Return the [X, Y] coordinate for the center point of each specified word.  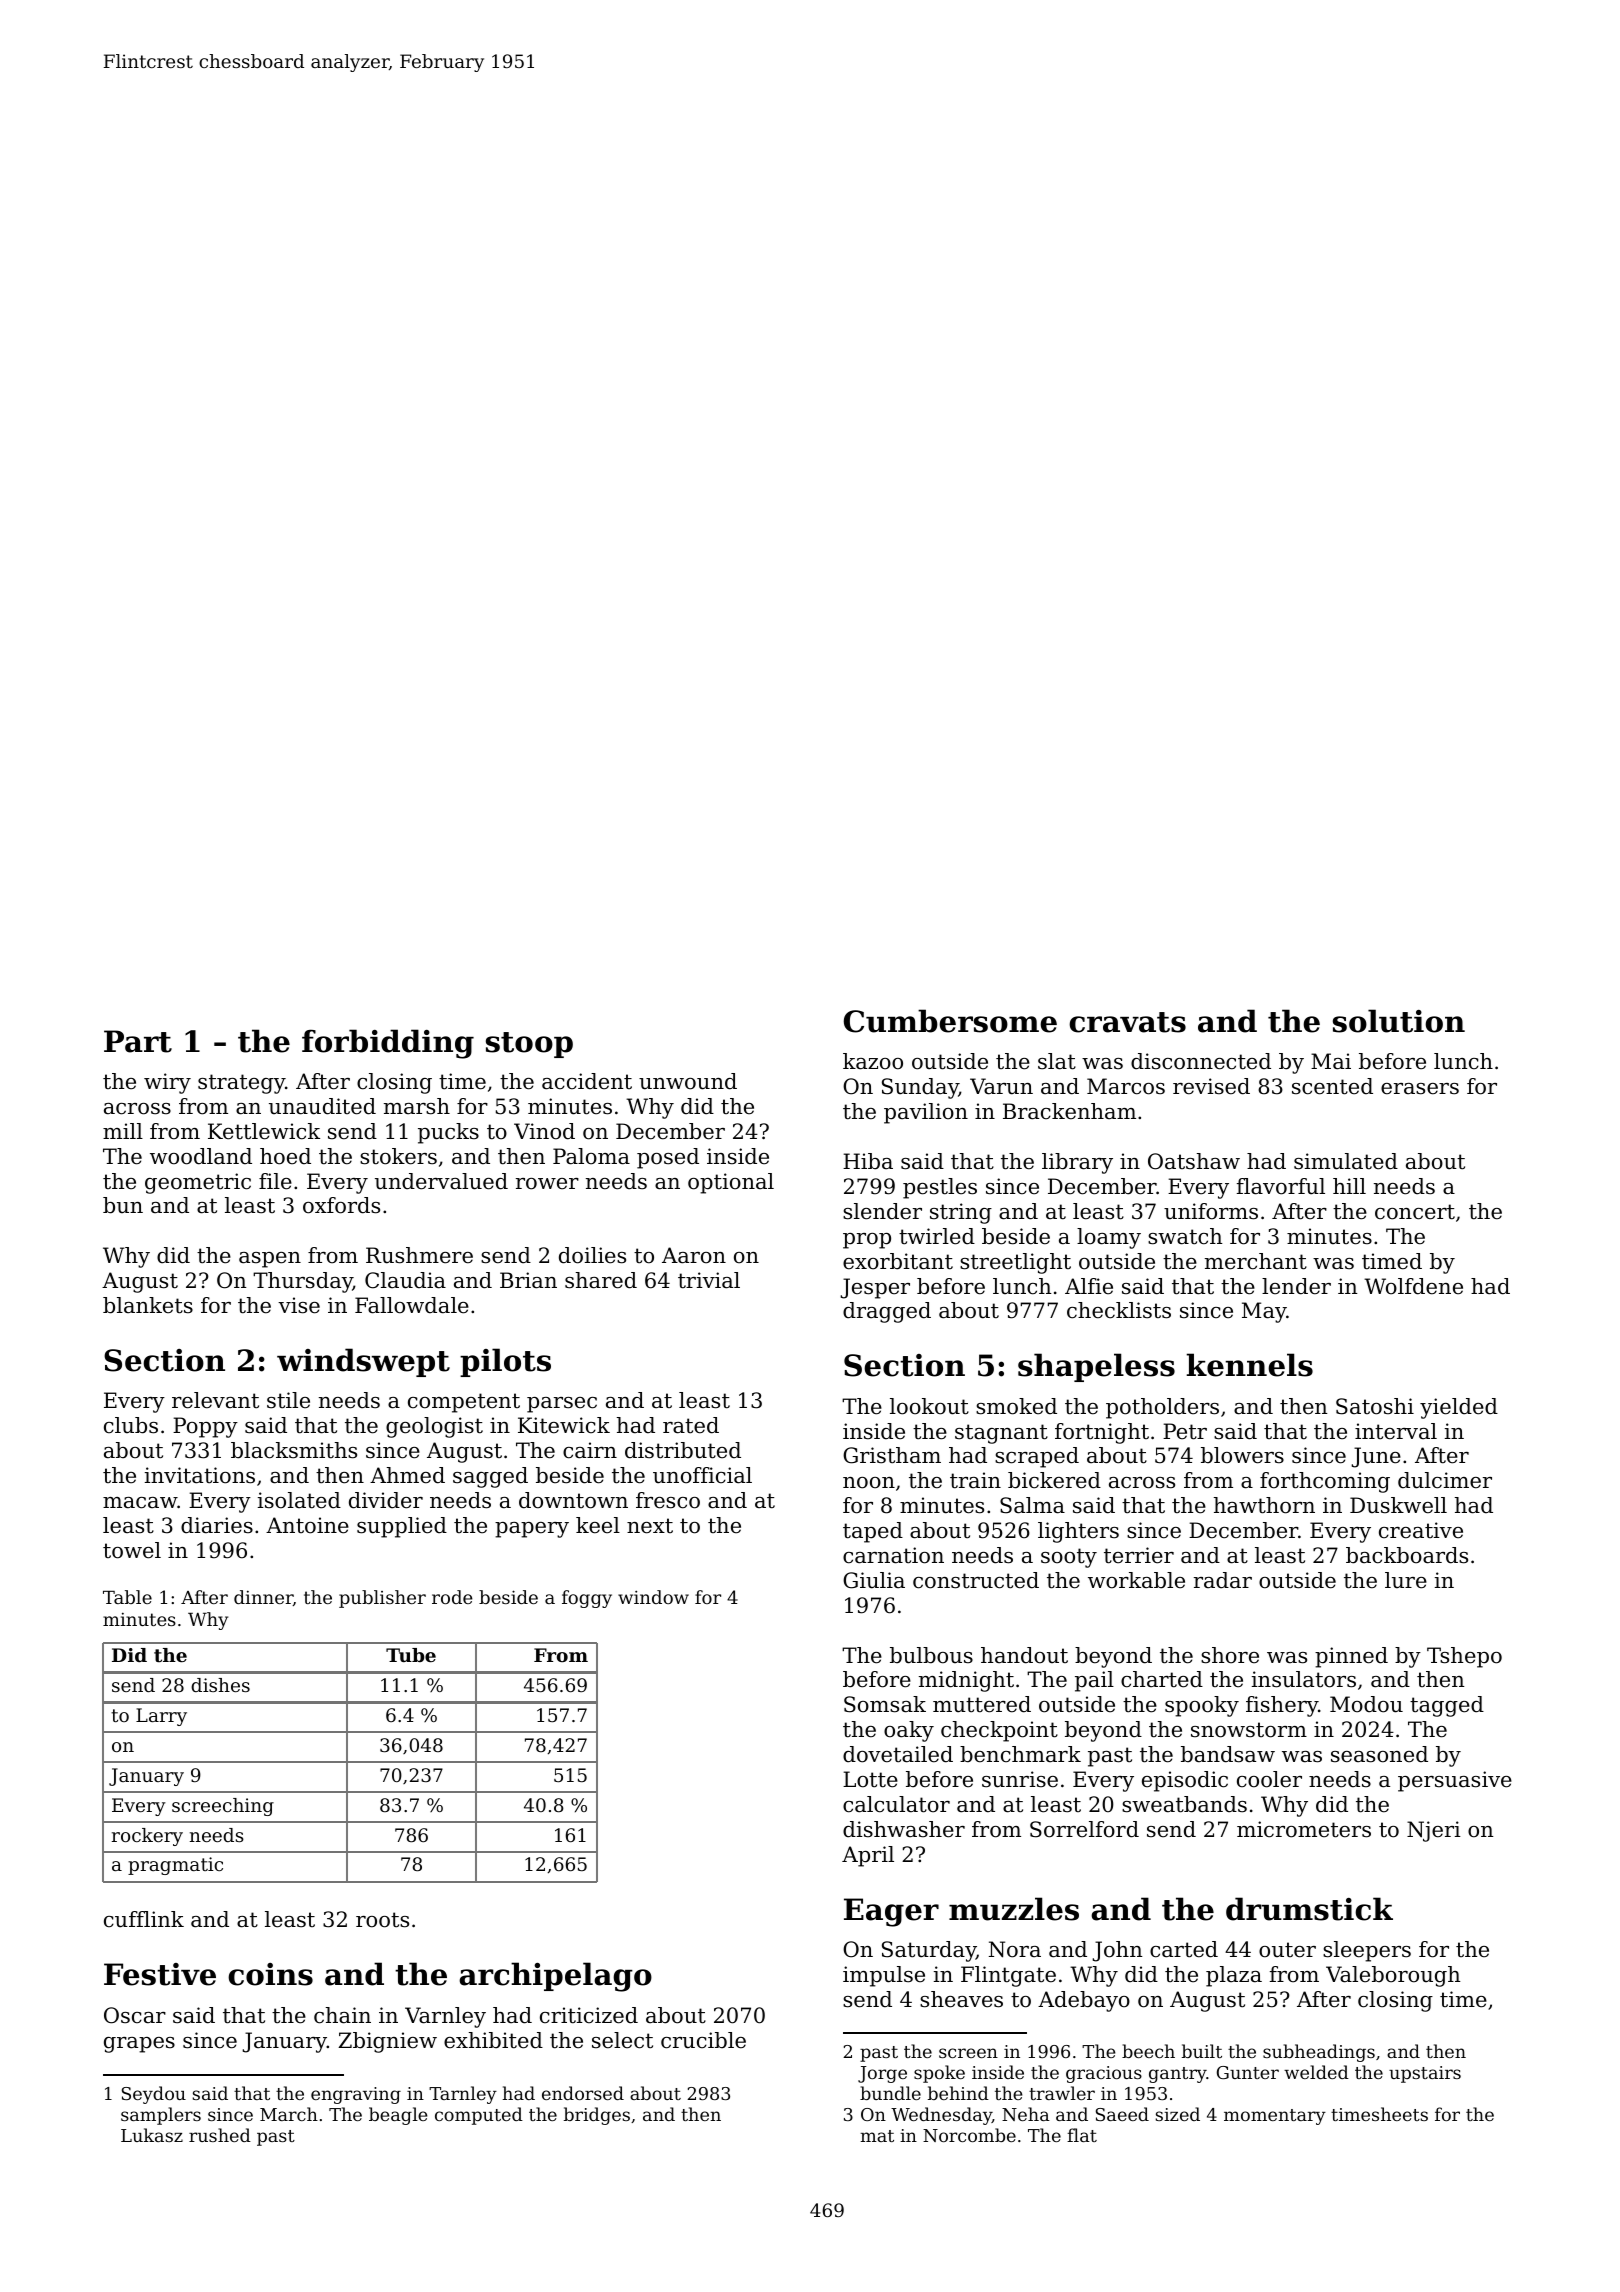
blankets [148, 1305]
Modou [1366, 1704]
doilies [592, 1255]
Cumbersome [950, 1021]
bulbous [931, 1655]
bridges [597, 2116]
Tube [411, 1655]
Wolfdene [1413, 1286]
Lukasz [152, 2135]
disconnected [1201, 1061]
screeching [223, 1807]
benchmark [1020, 1754]
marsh [417, 1106]
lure [1406, 1580]
